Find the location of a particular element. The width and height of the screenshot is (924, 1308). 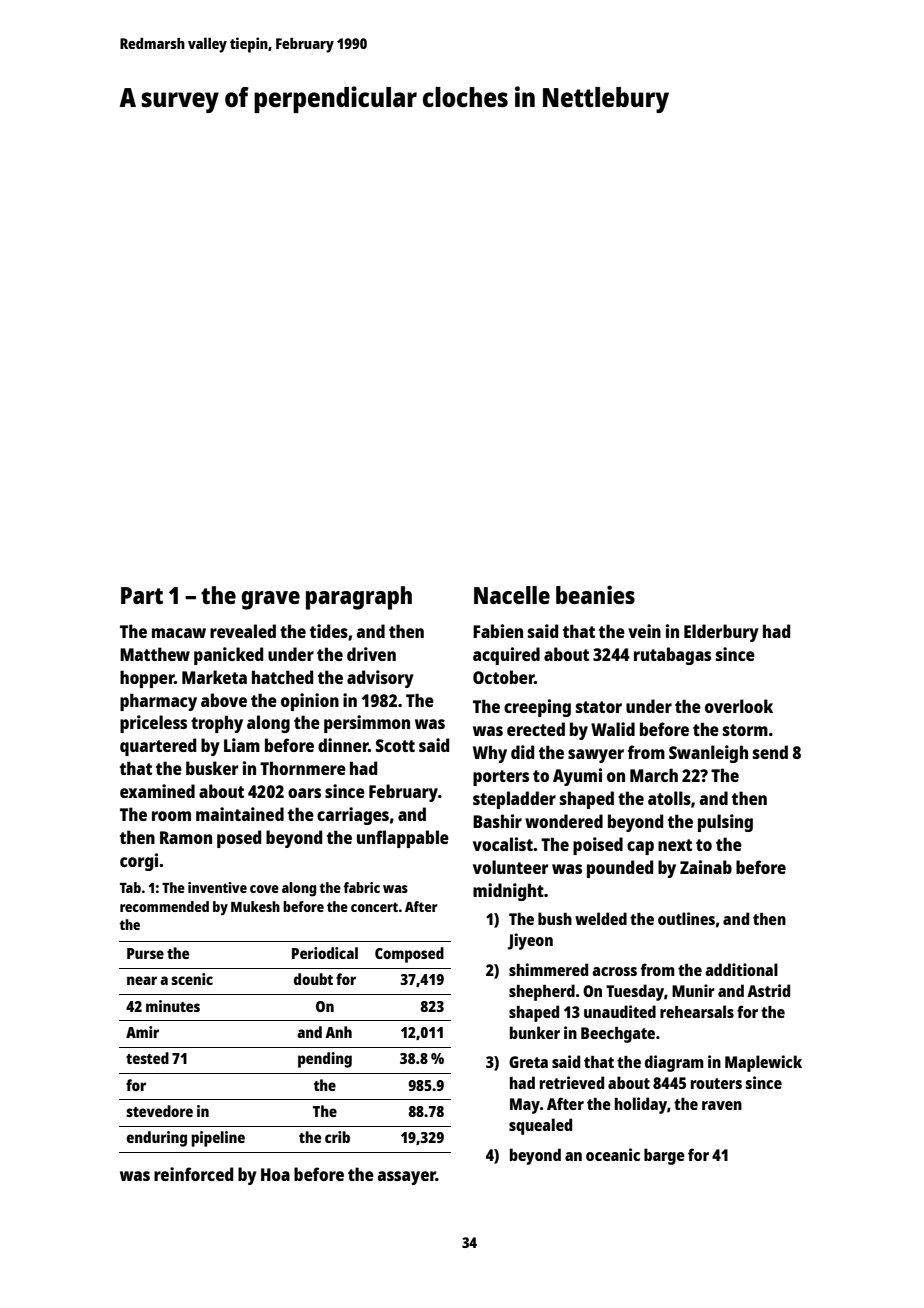

Elderbury is located at coordinates (721, 633).
